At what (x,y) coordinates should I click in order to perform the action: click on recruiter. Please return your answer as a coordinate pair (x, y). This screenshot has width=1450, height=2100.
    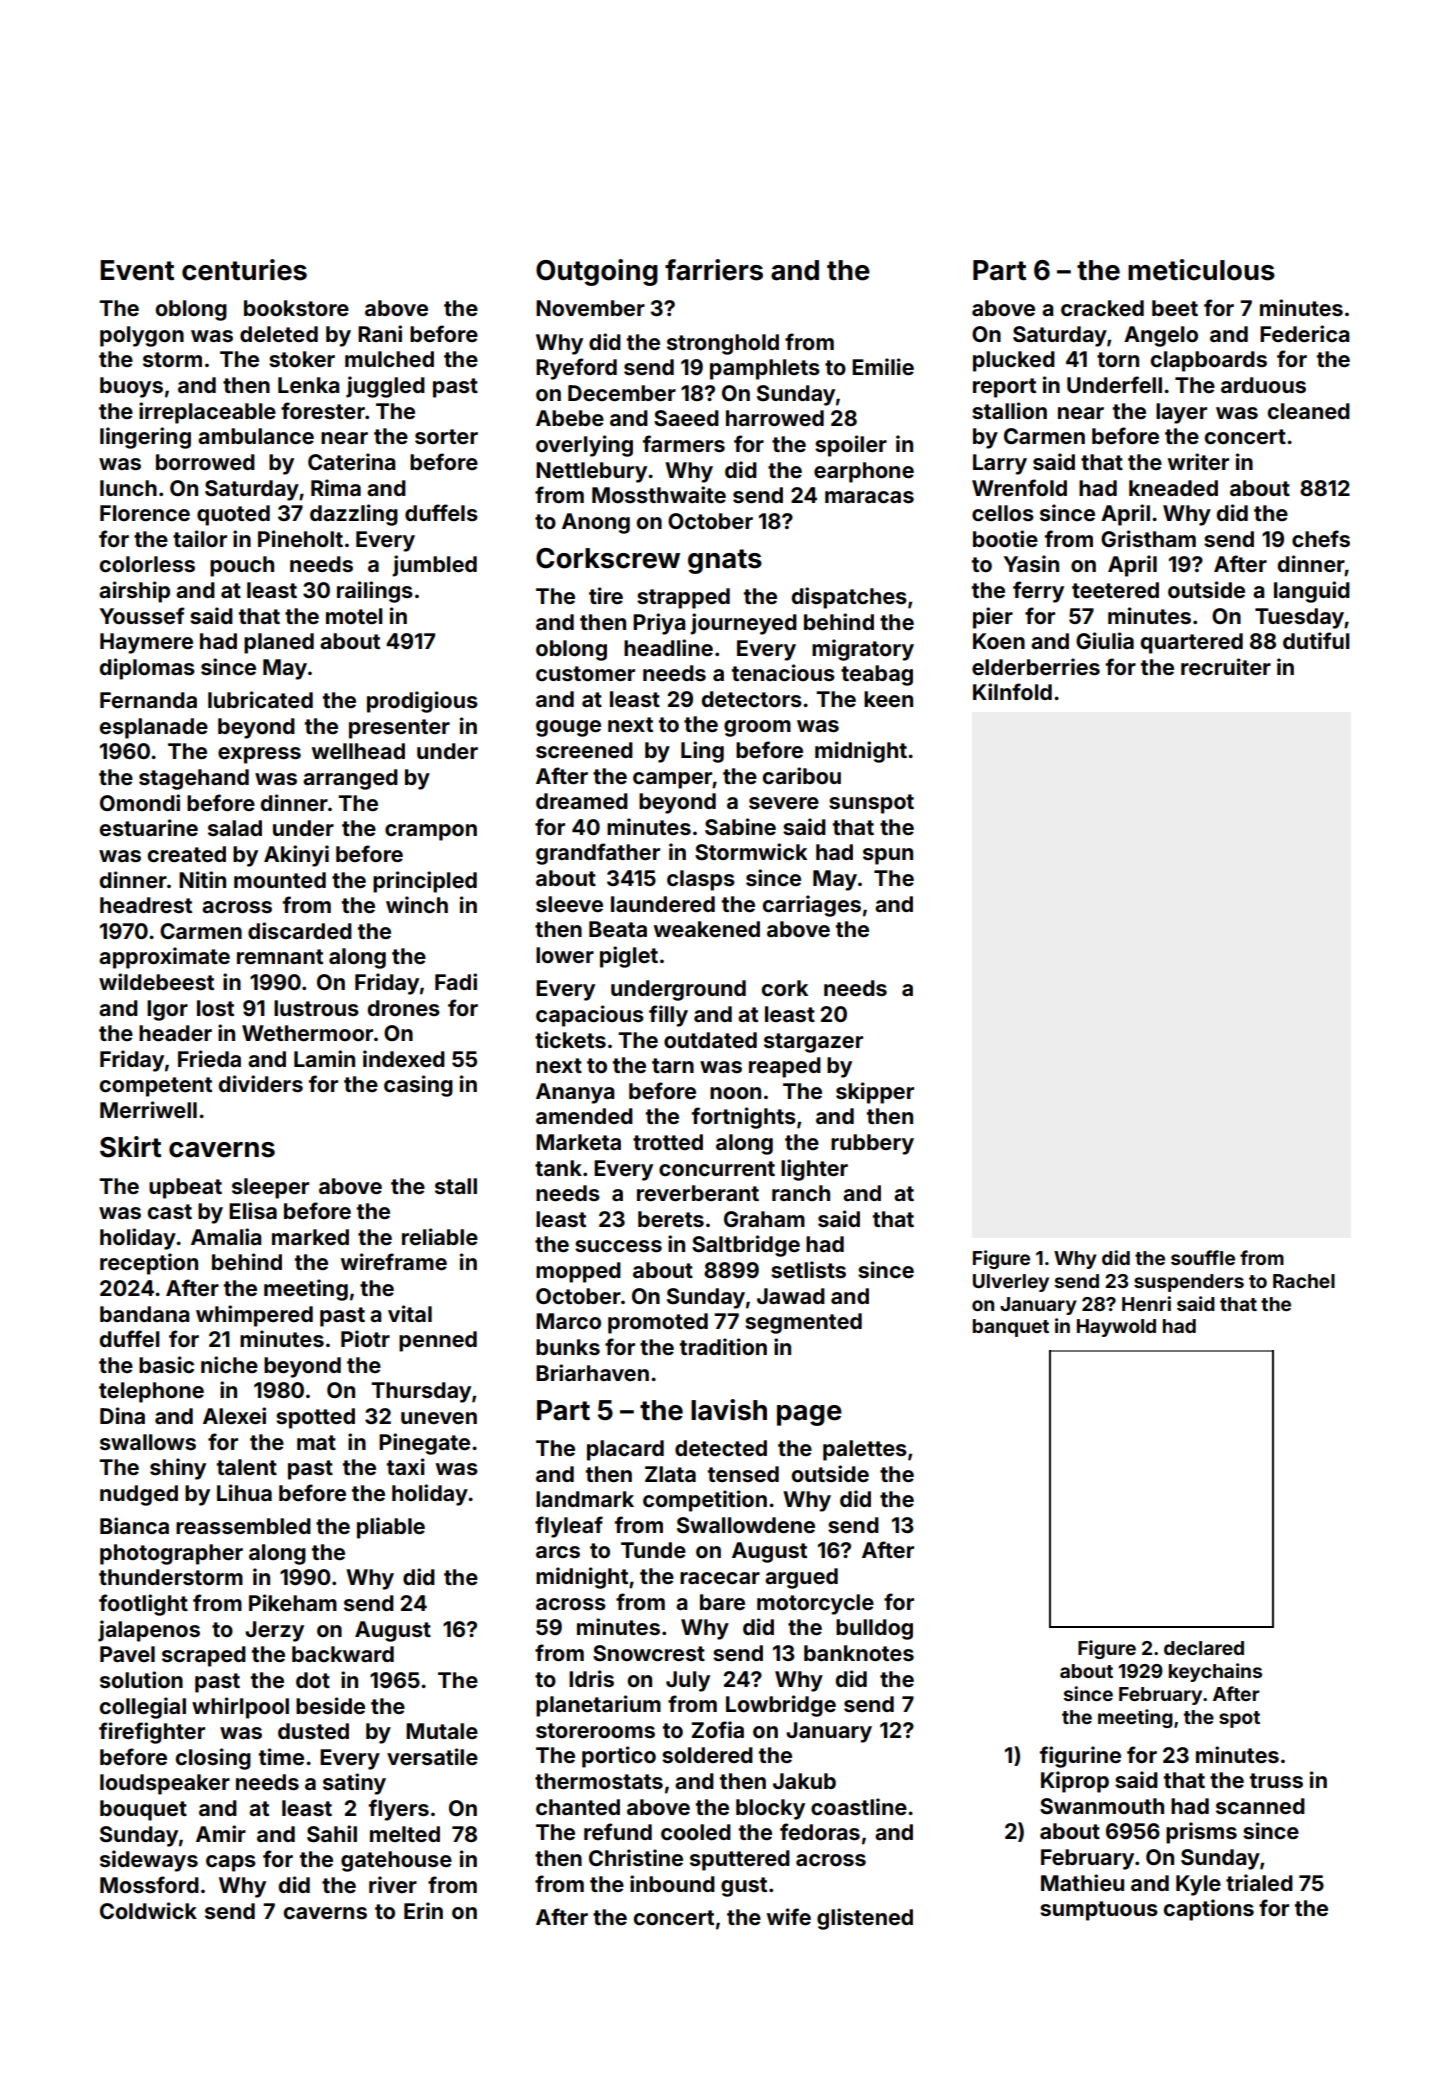
    Looking at the image, I should click on (1226, 666).
